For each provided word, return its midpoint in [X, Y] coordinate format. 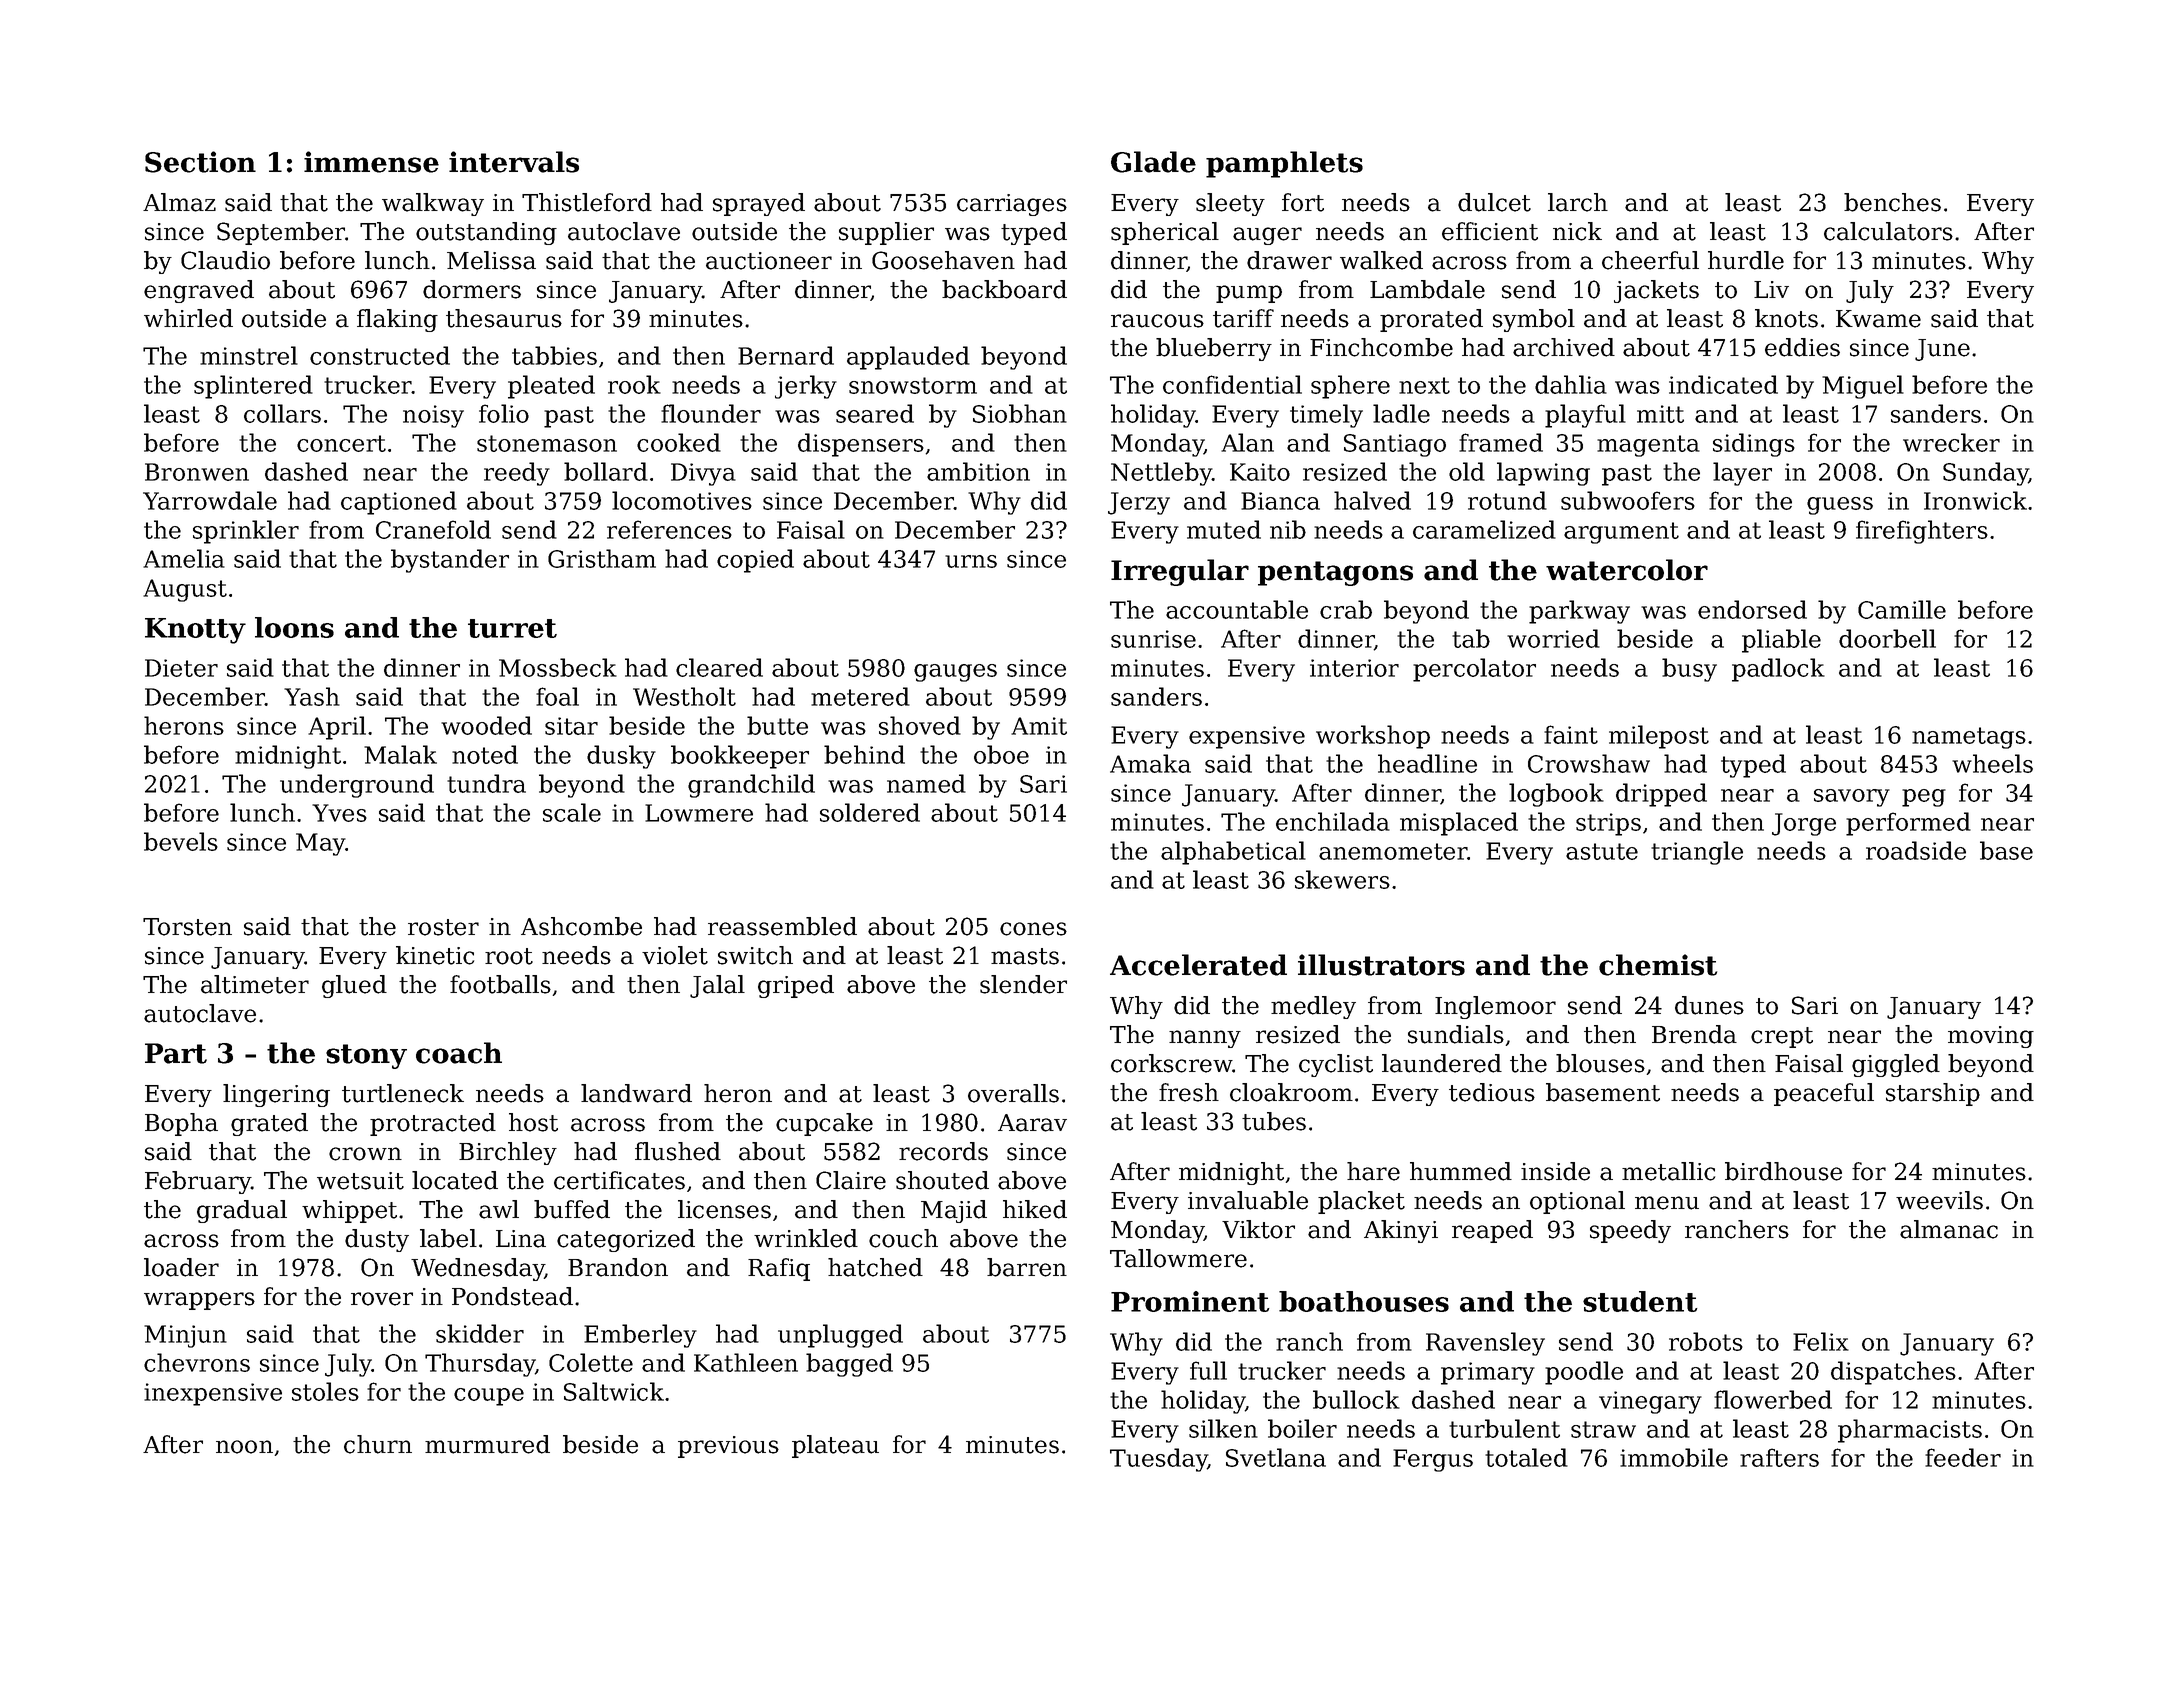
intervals [514, 162]
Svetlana [1276, 1457]
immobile [1674, 1457]
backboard [1004, 289]
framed [1501, 442]
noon [244, 1447]
